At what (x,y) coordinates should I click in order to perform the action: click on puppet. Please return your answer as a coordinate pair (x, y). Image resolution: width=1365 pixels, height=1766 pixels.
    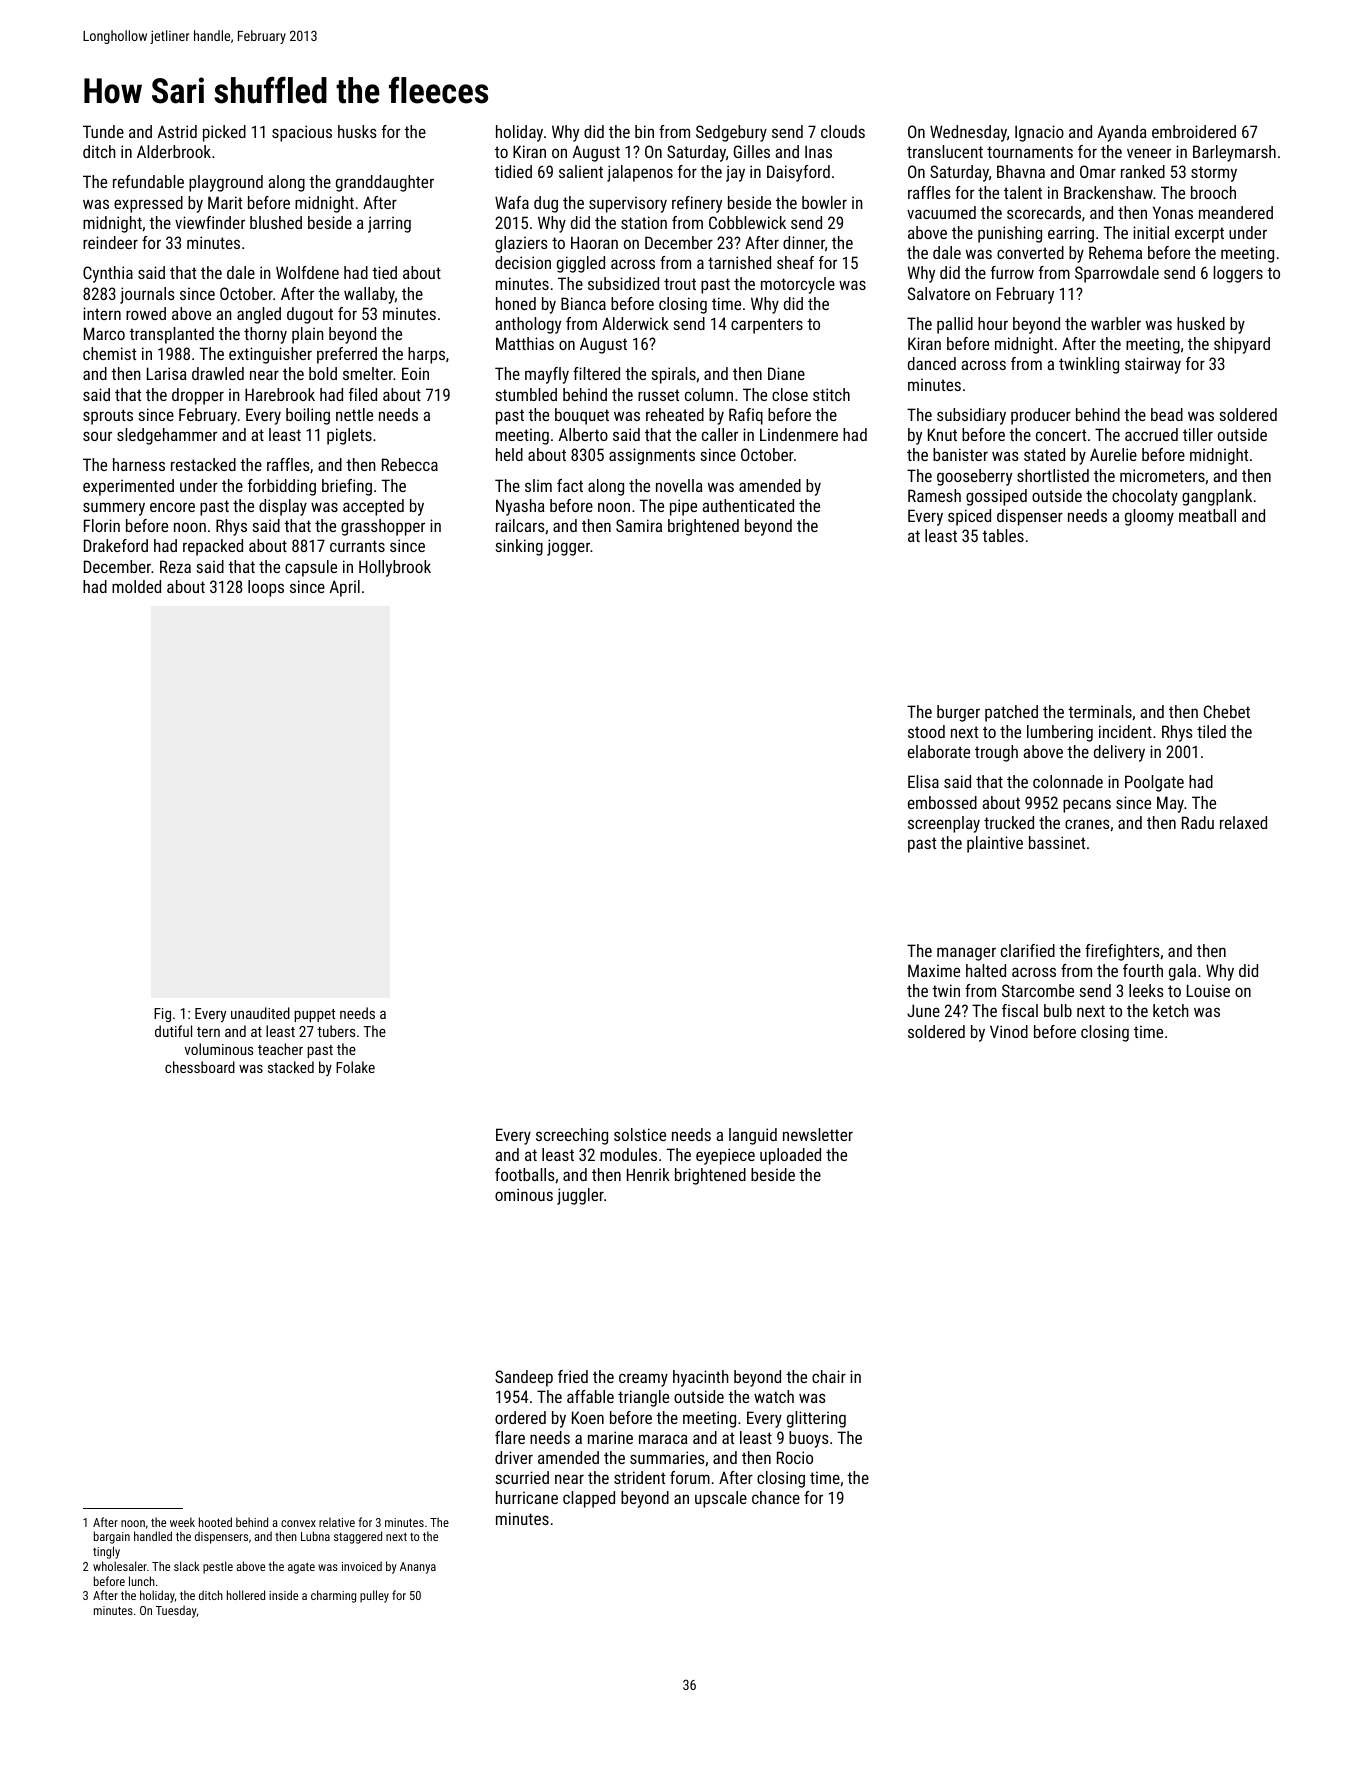
    Looking at the image, I should click on (314, 1015).
